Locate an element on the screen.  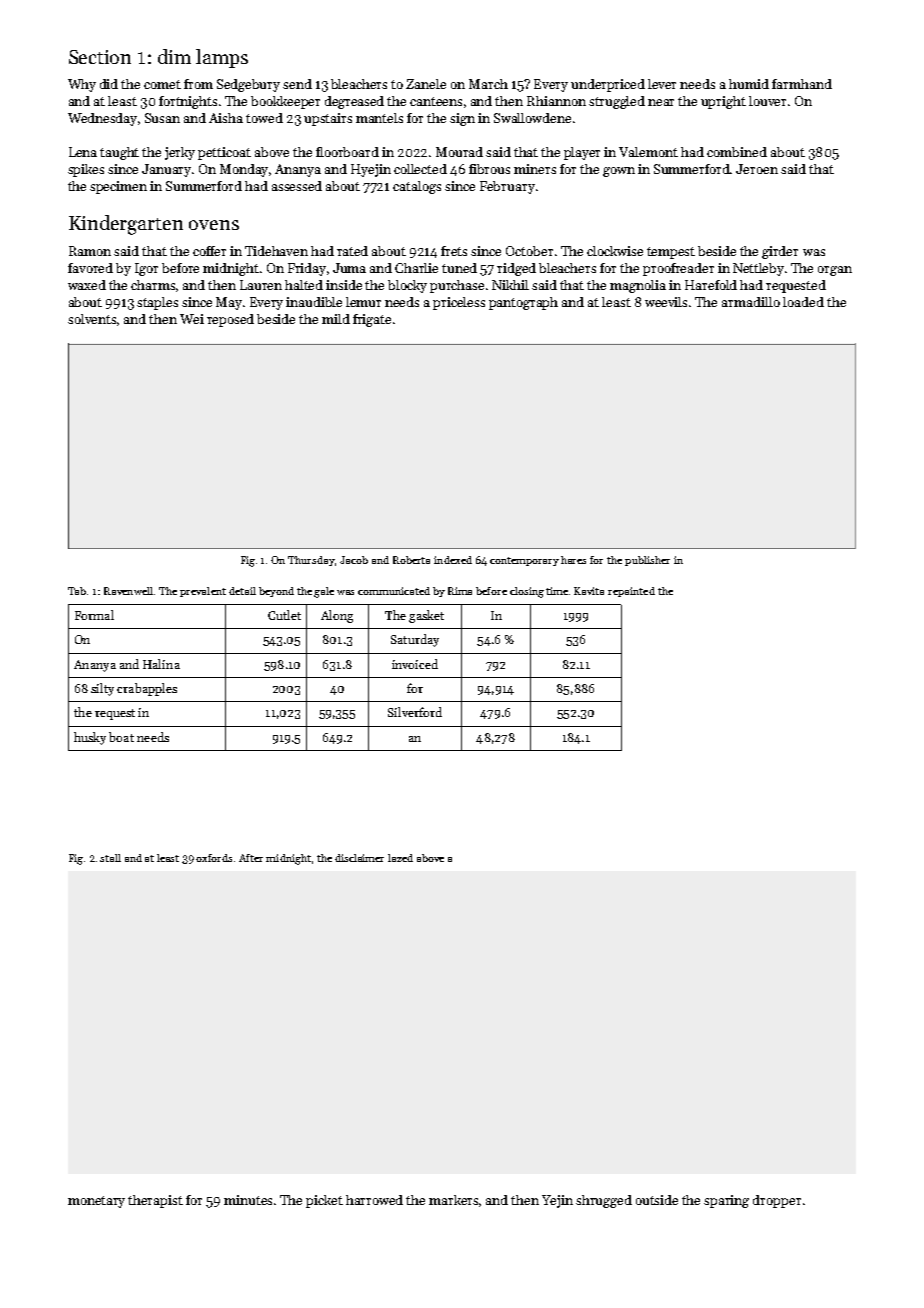
Nikhil is located at coordinates (510, 285).
